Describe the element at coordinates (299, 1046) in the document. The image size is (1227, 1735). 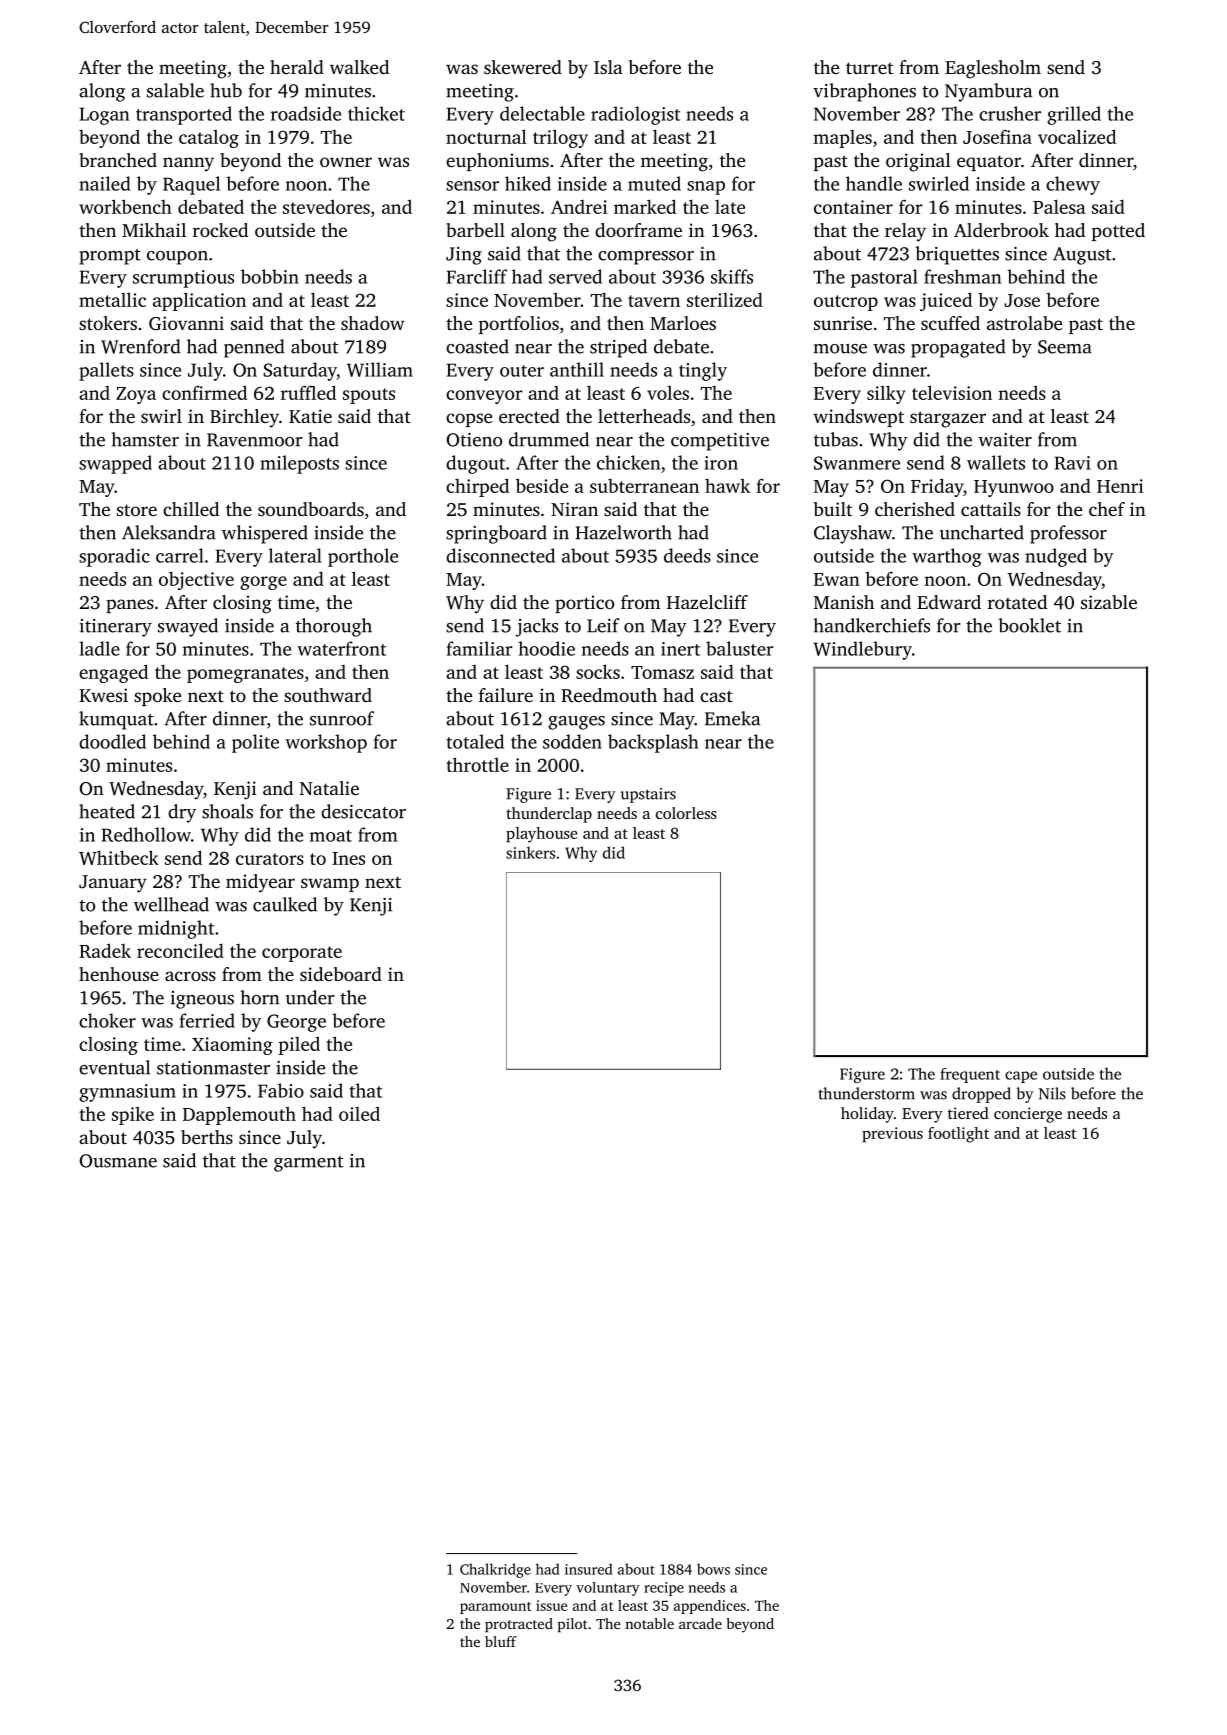
I see `piled` at that location.
